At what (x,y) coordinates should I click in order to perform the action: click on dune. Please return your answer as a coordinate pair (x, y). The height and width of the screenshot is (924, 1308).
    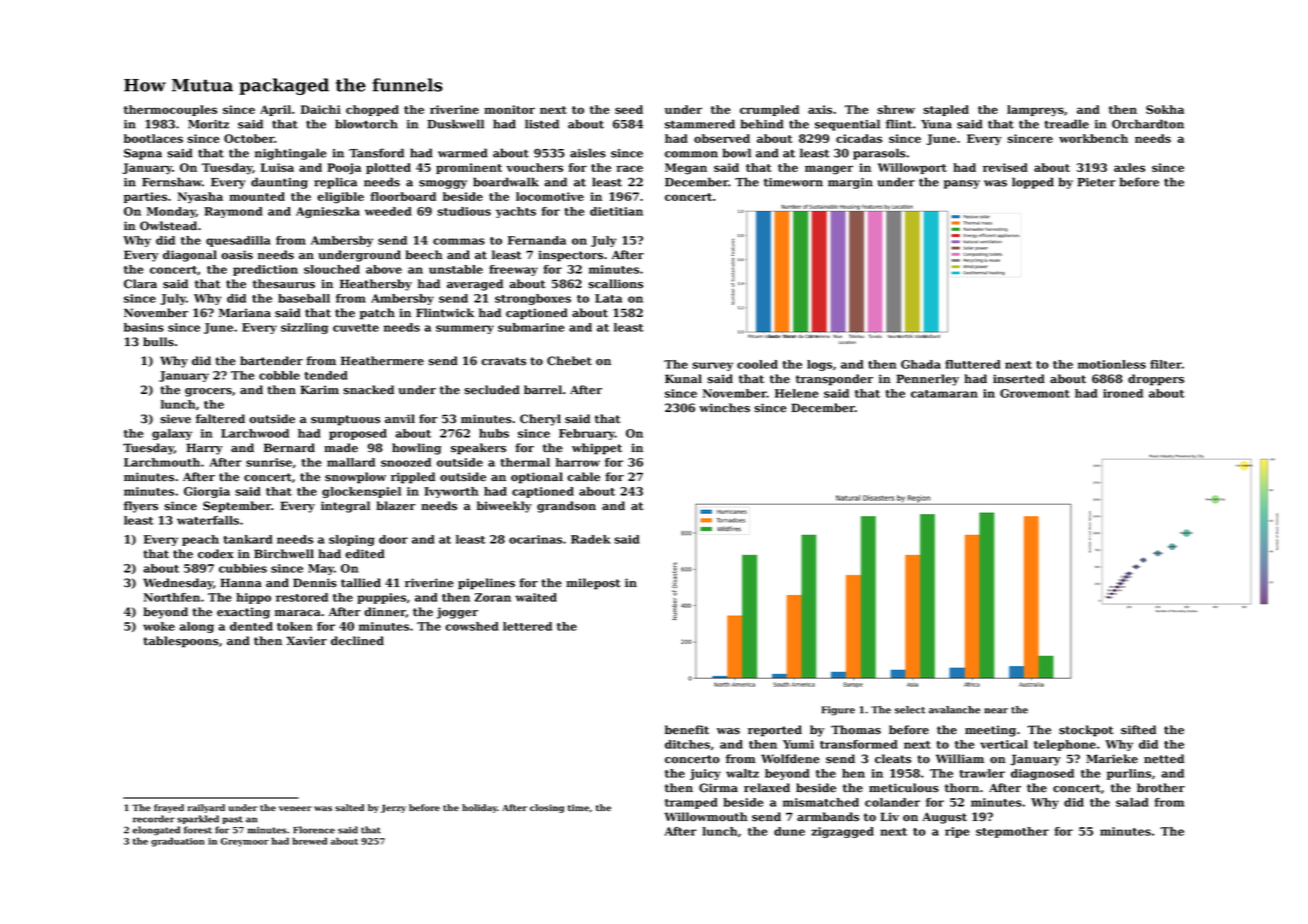
    Looking at the image, I should click on (789, 831).
